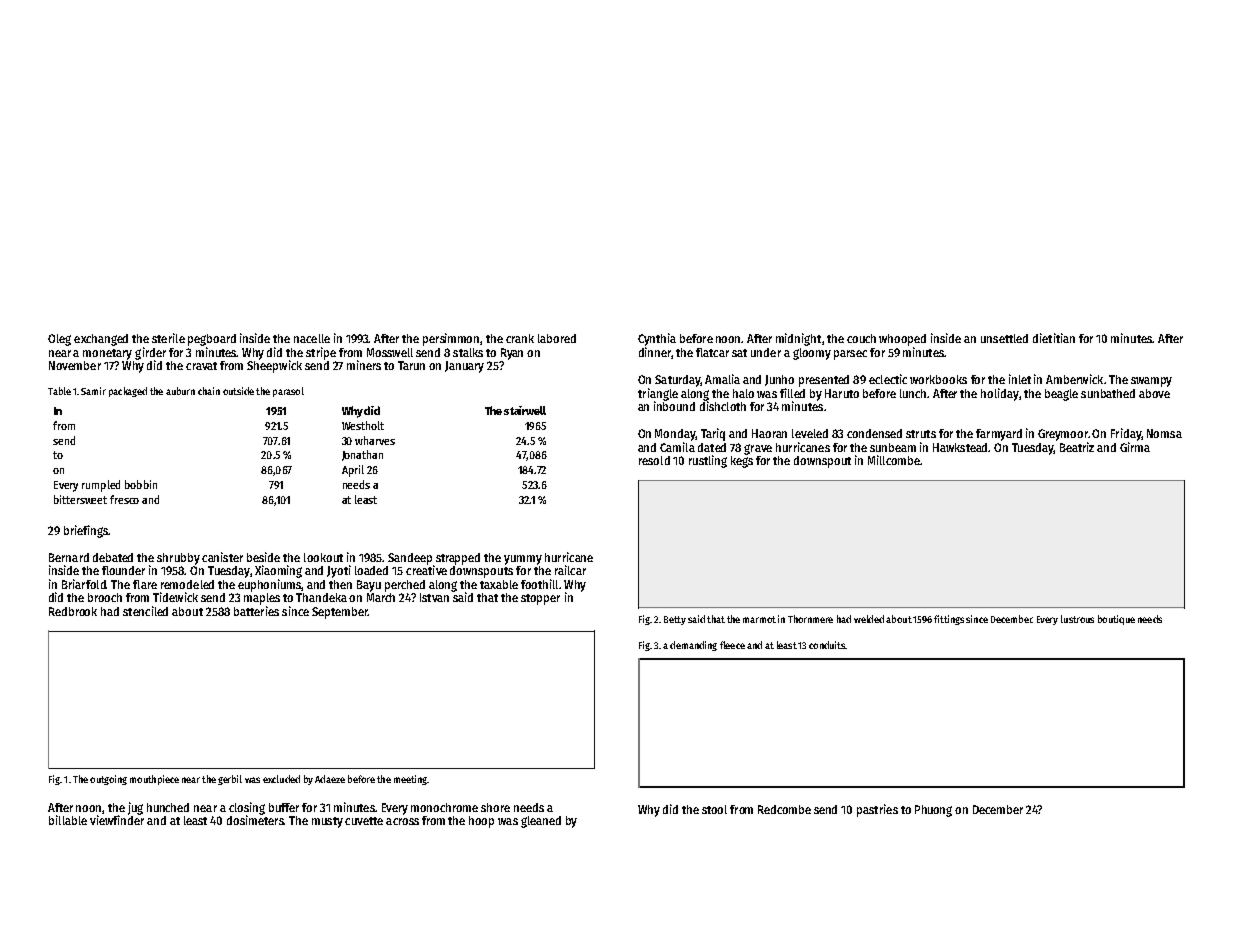 Image resolution: width=1233 pixels, height=952 pixels. What do you see at coordinates (353, 471) in the document?
I see `April` at bounding box center [353, 471].
